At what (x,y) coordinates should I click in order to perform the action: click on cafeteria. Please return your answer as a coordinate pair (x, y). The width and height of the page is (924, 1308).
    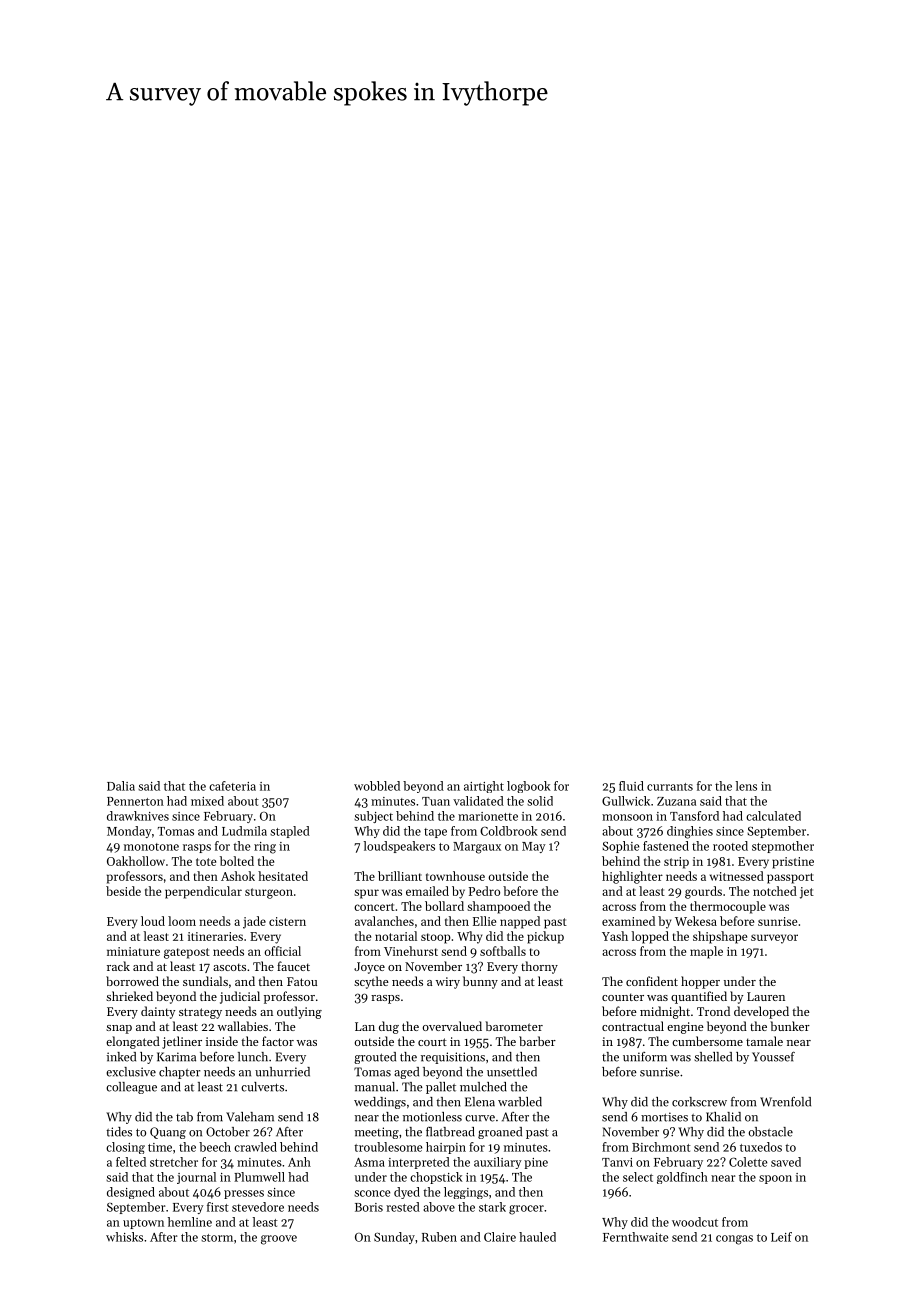
    Looking at the image, I should click on (232, 786).
